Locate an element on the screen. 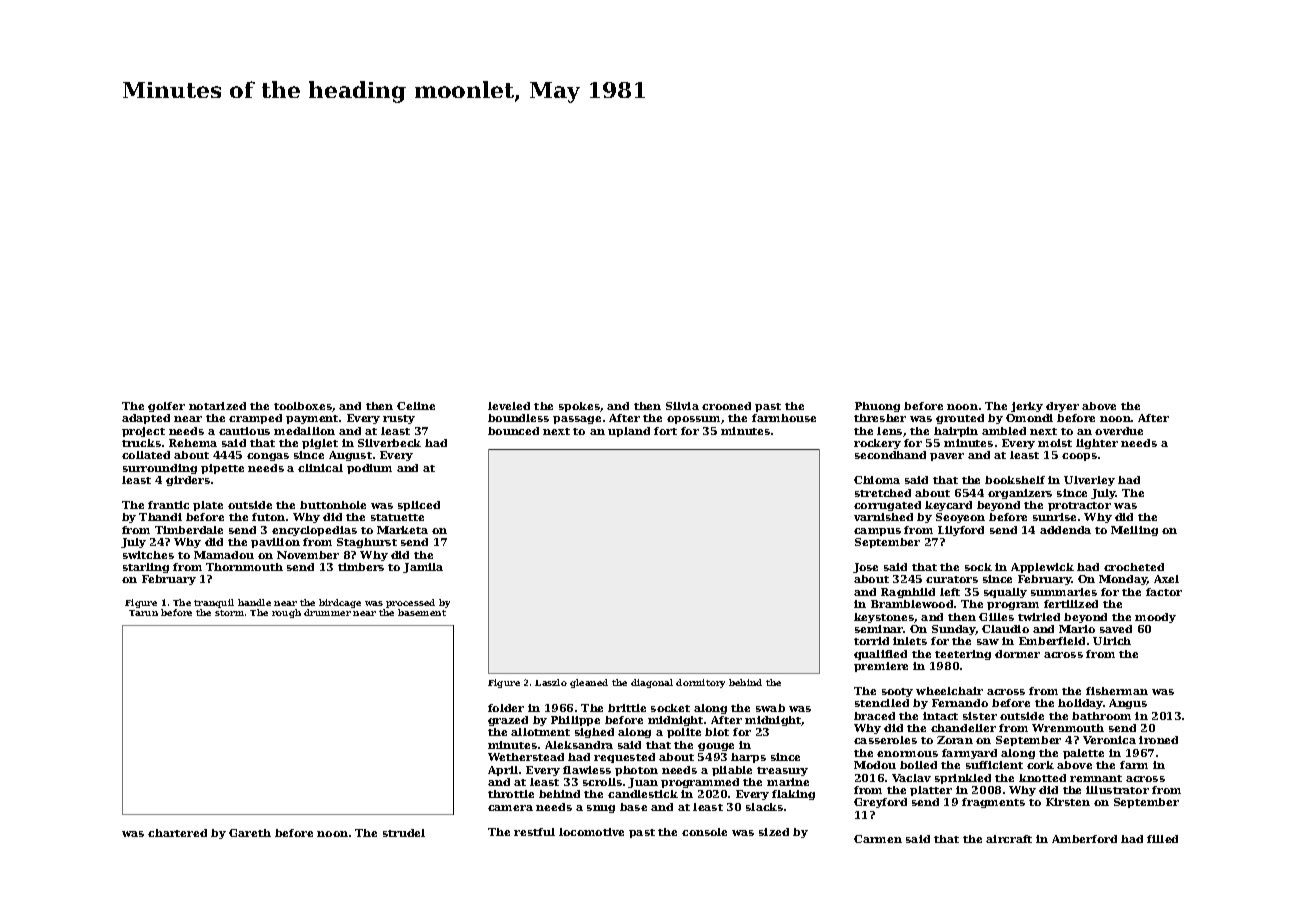  dryer is located at coordinates (1062, 407).
